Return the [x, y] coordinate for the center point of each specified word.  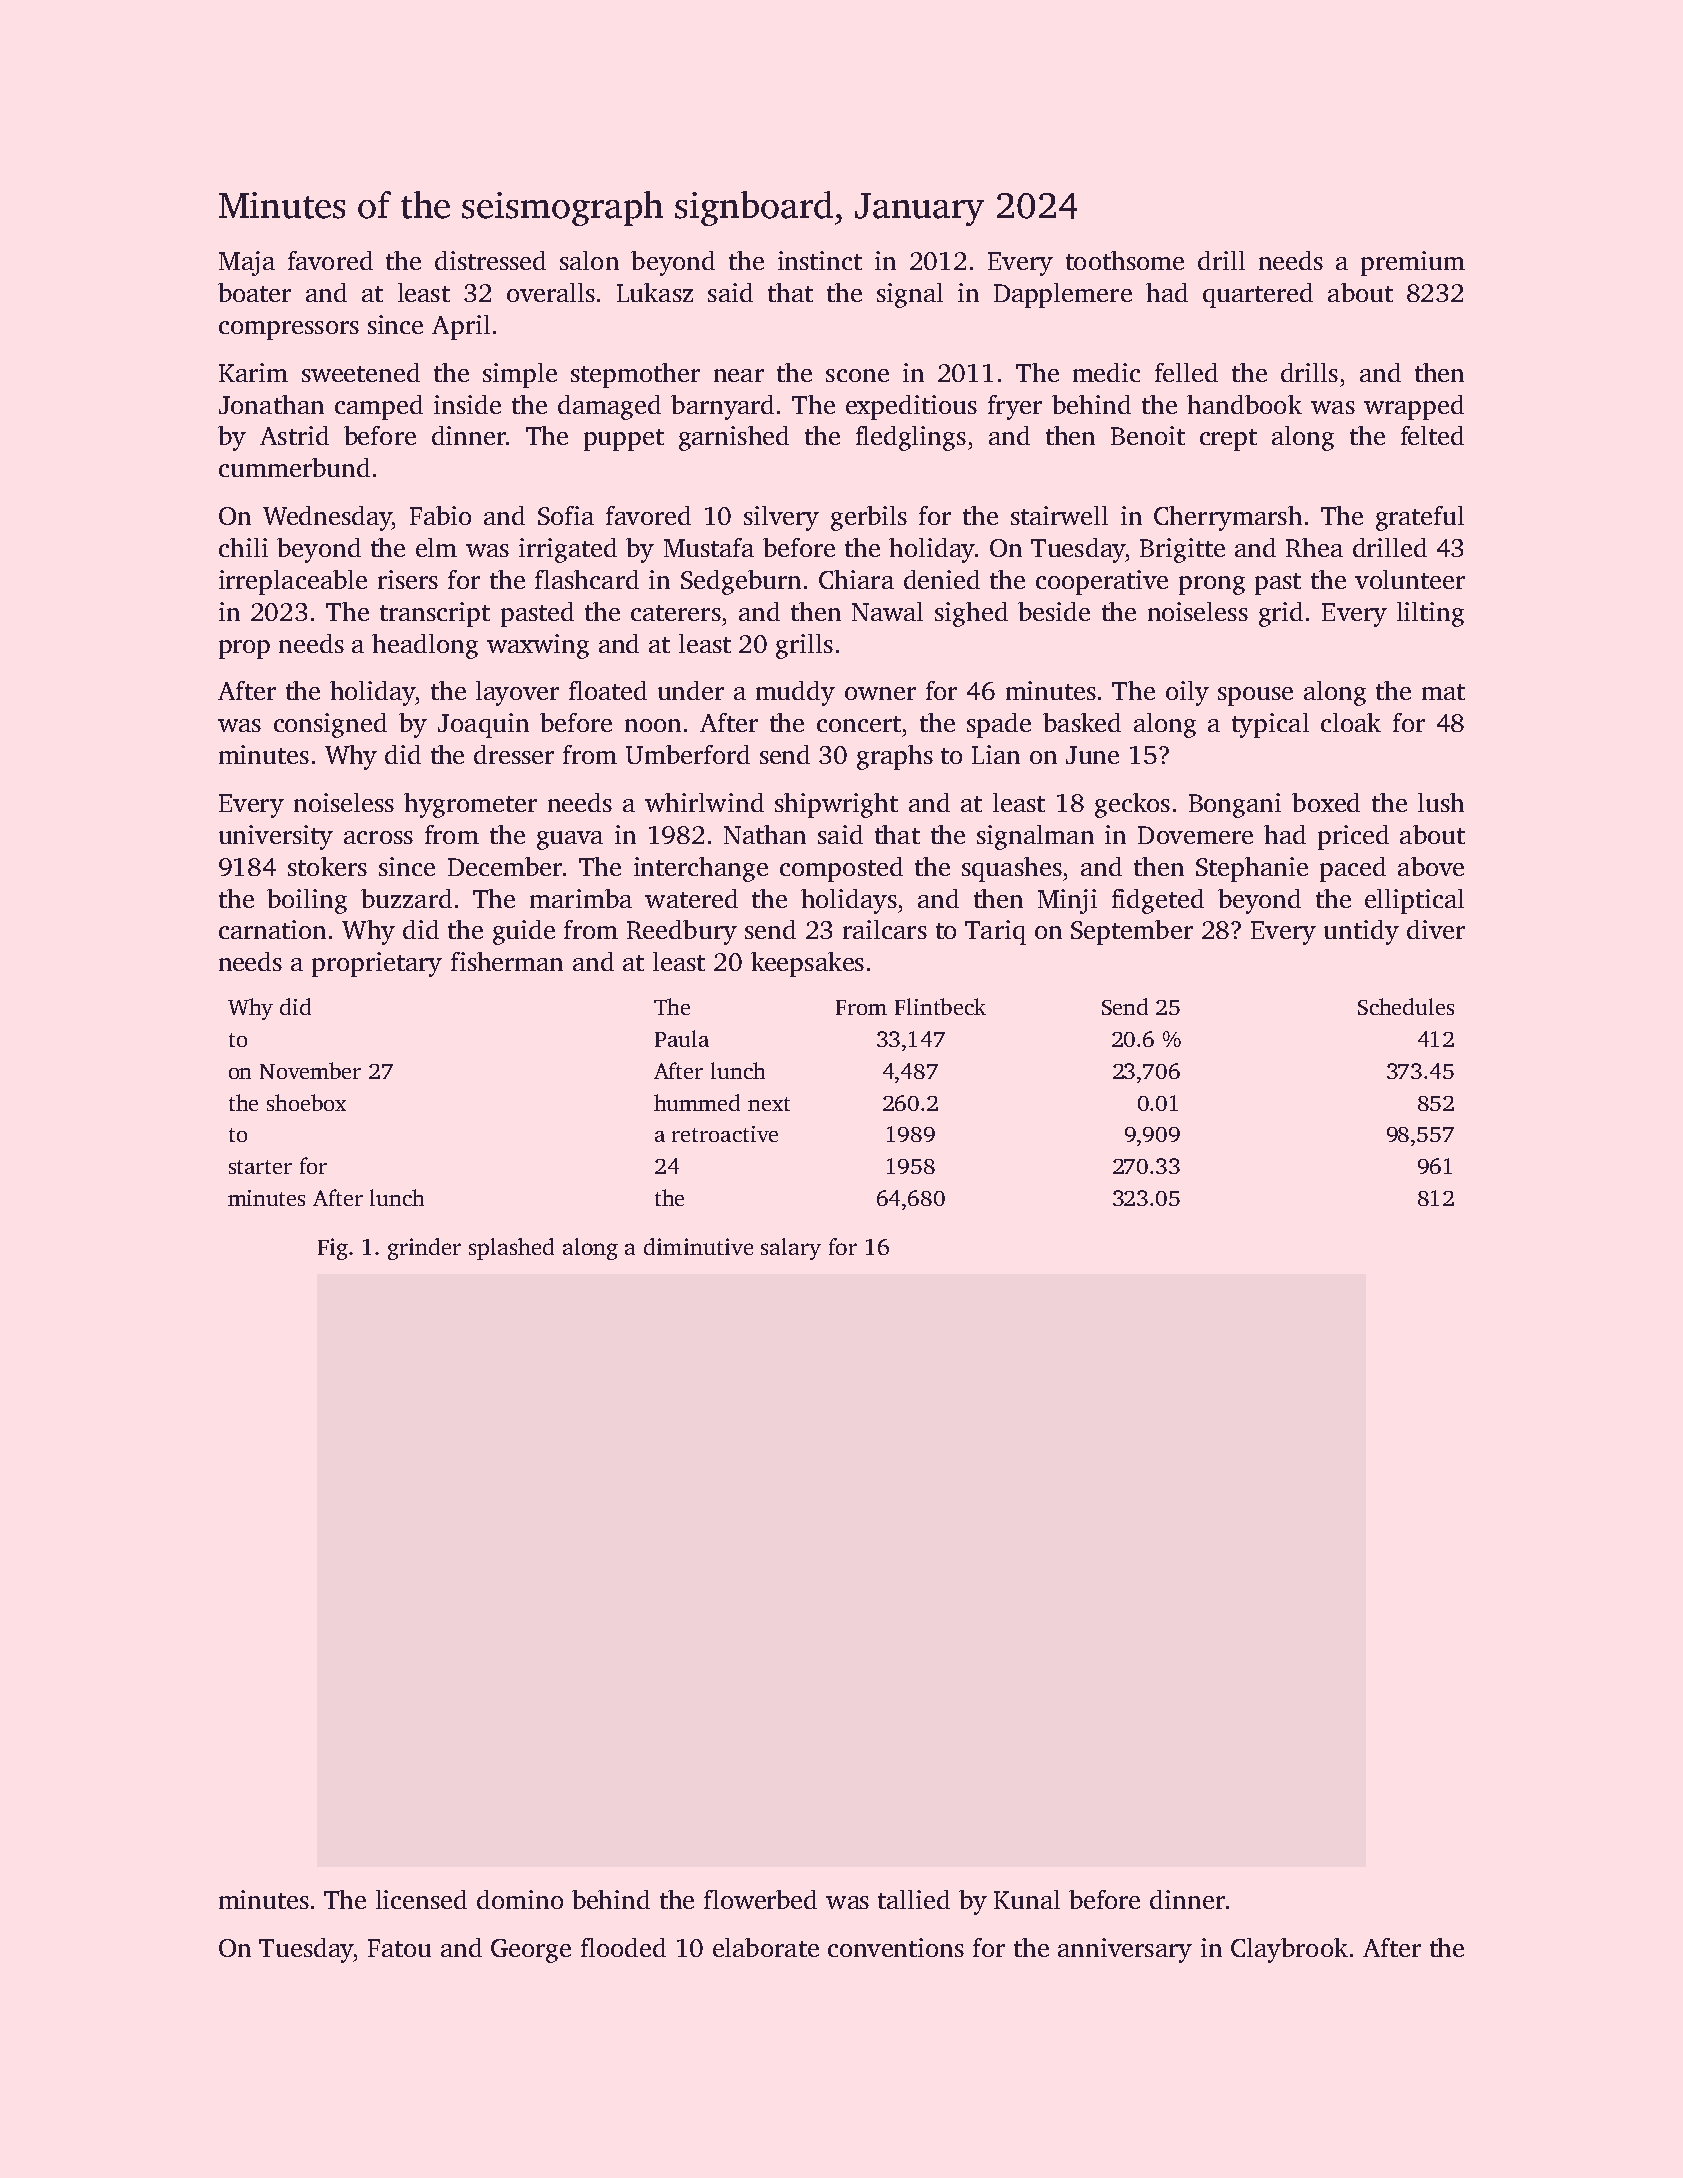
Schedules [1406, 1006]
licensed [421, 1899]
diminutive [698, 1246]
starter [260, 1167]
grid [1281, 614]
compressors [289, 330]
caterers [676, 613]
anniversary [1125, 1950]
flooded [623, 1947]
